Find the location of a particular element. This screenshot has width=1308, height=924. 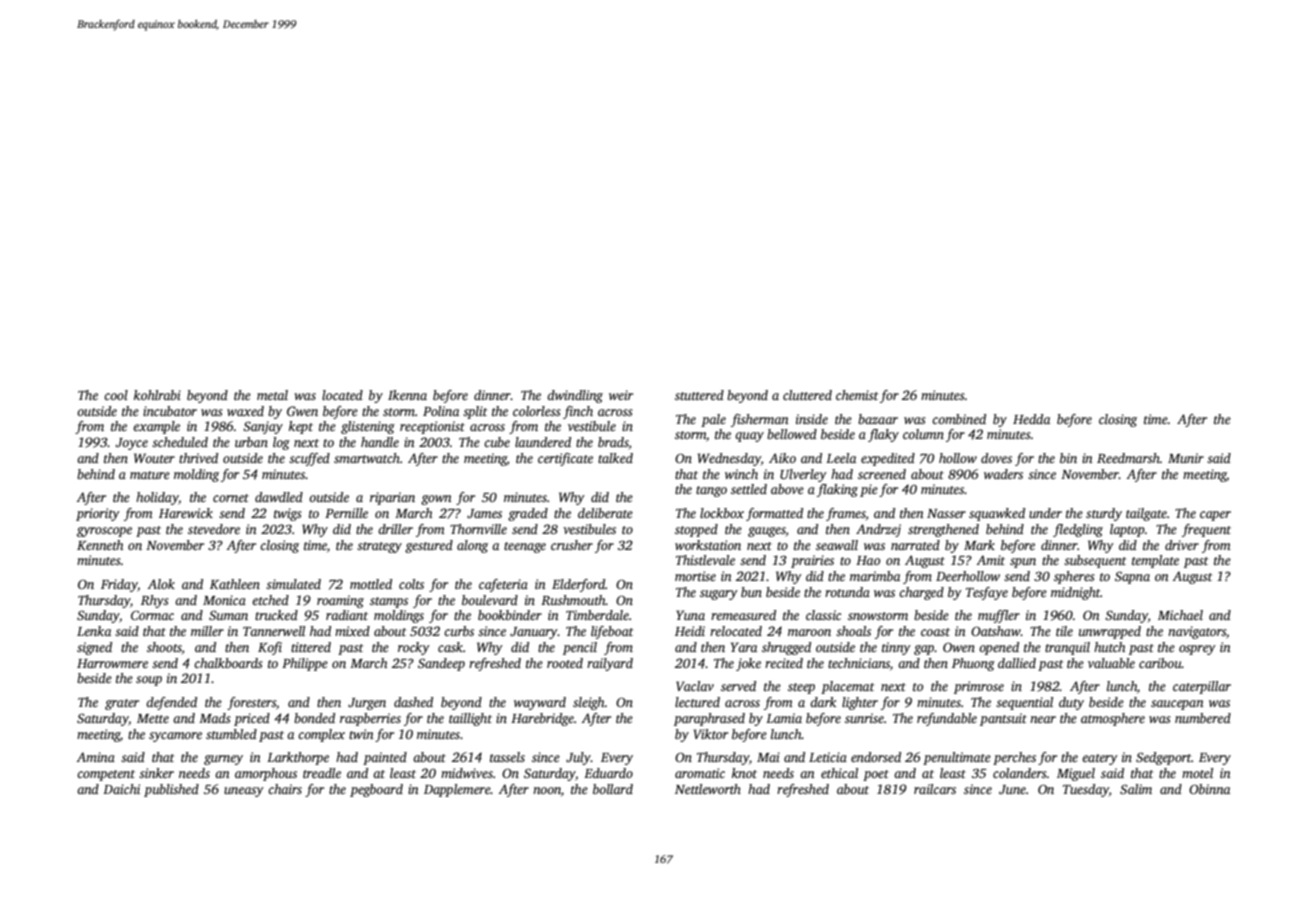

painted is located at coordinates (385, 758).
